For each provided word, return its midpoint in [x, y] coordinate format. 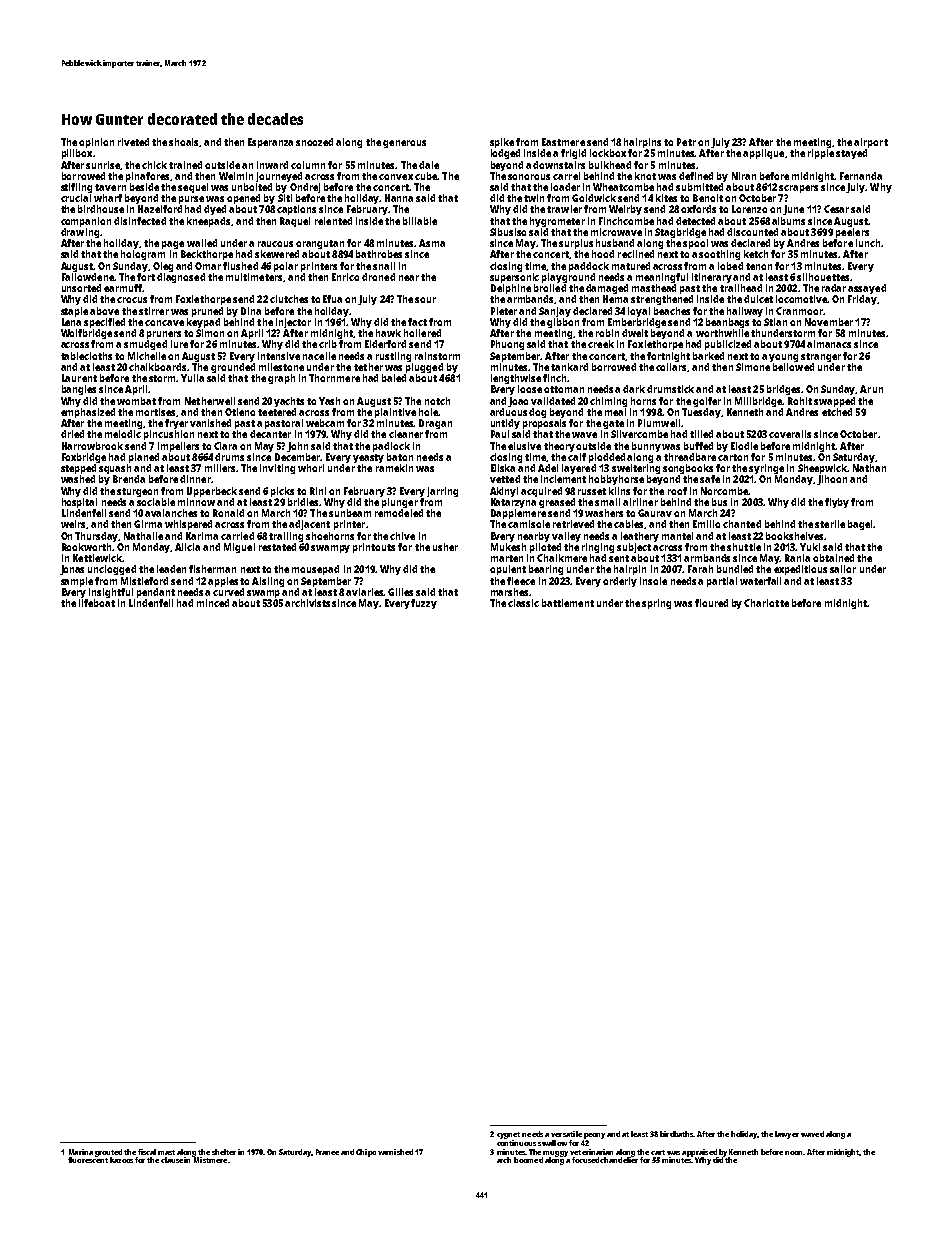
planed [144, 458]
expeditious [800, 570]
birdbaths [677, 1134]
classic [523, 603]
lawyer [787, 1135]
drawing [80, 233]
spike [502, 143]
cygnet [508, 1135]
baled [394, 378]
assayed [867, 289]
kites [666, 198]
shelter [224, 1152]
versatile [566, 1134]
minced [213, 603]
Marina [81, 1152]
